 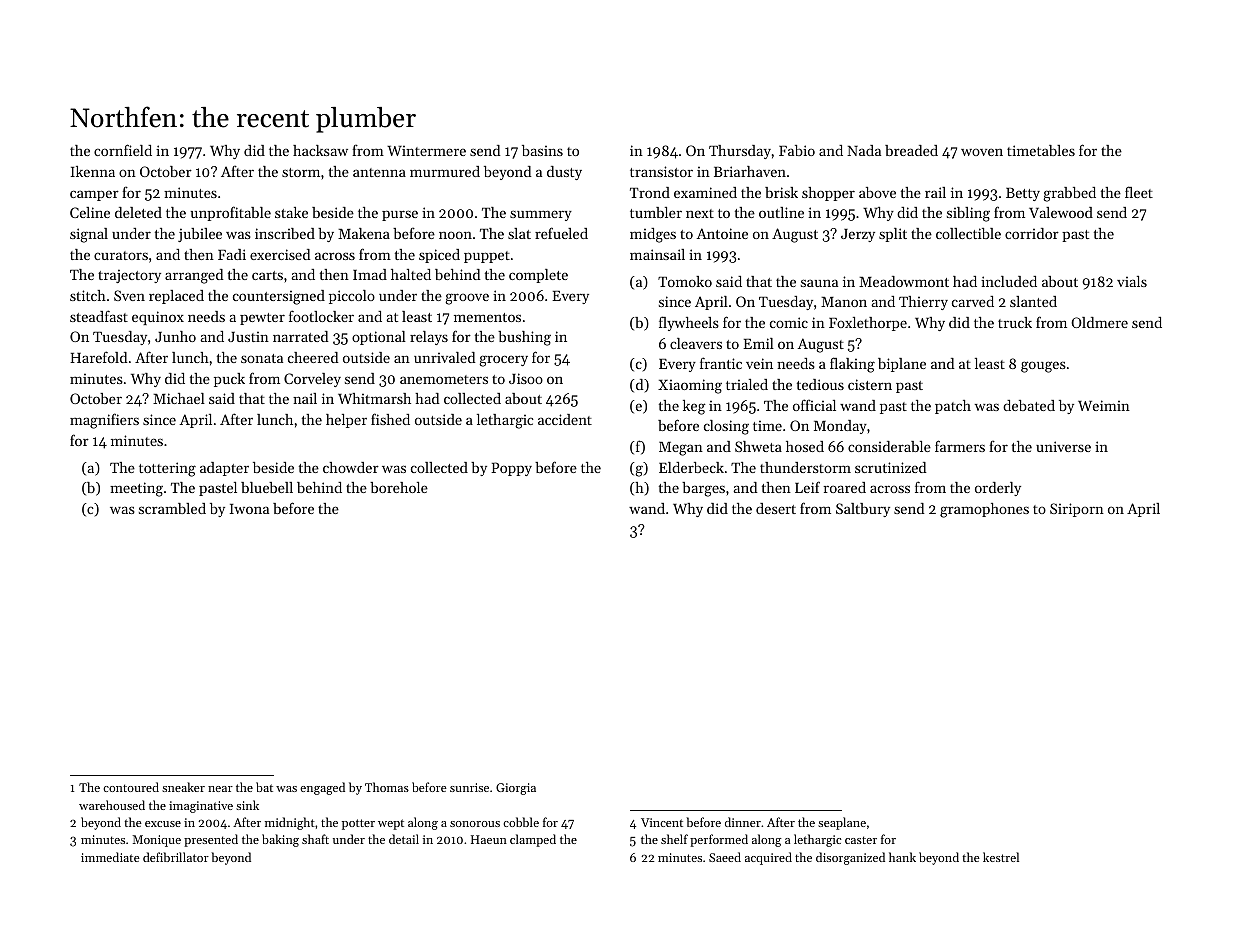 What do you see at coordinates (740, 152) in the image?
I see `Thursday` at bounding box center [740, 152].
